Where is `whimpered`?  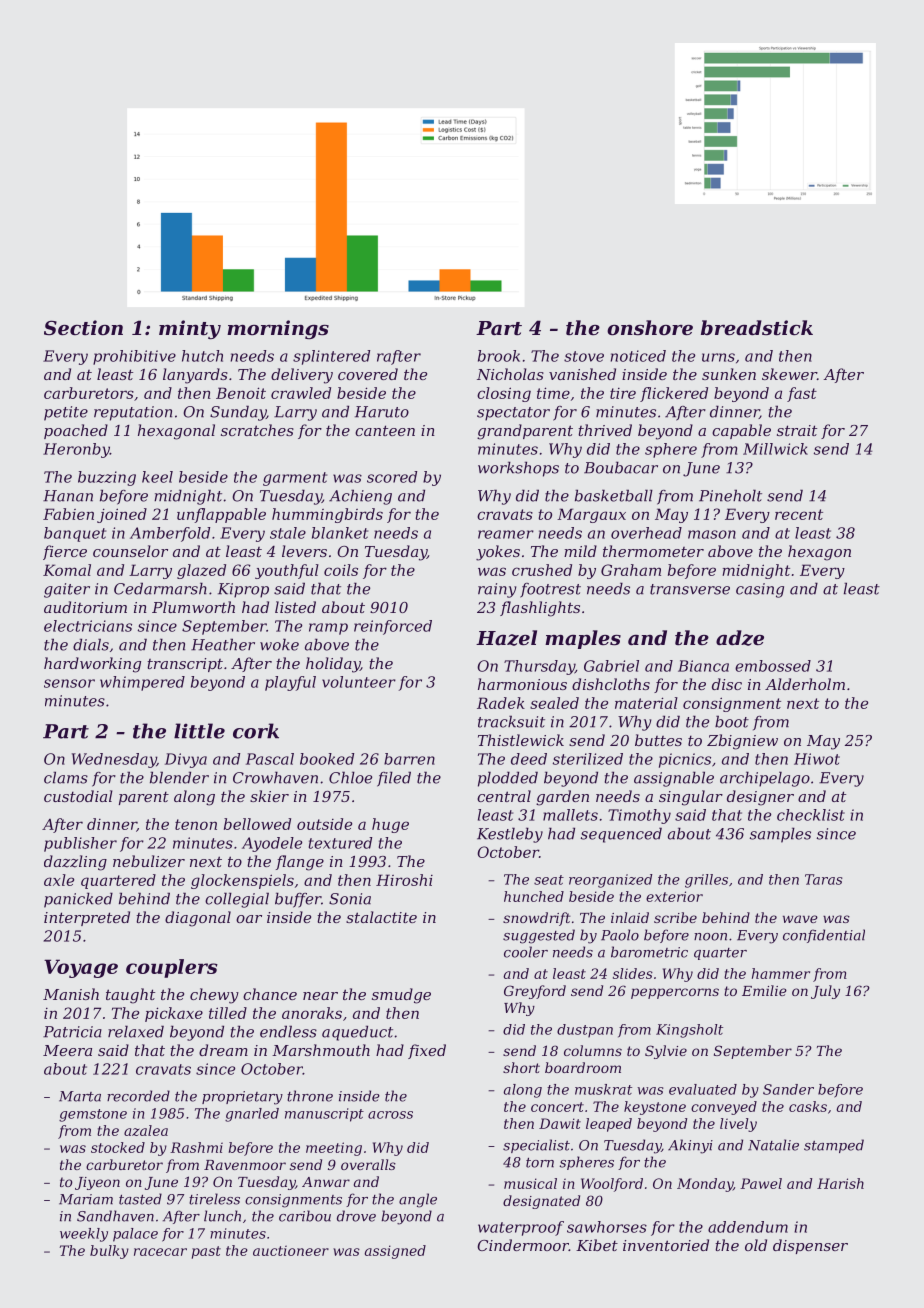 whimpered is located at coordinates (142, 683).
